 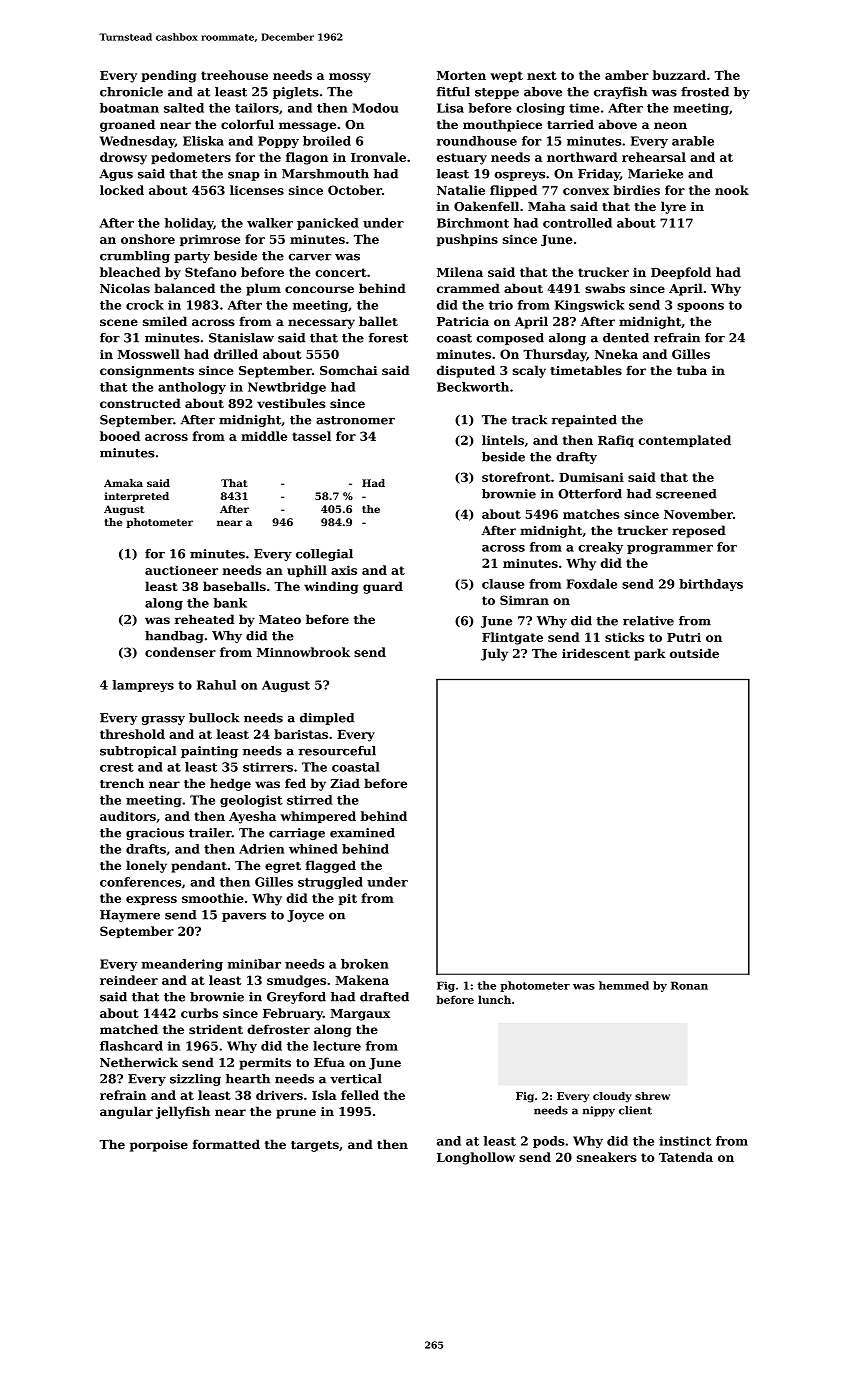 What do you see at coordinates (506, 76) in the image?
I see `wept` at bounding box center [506, 76].
